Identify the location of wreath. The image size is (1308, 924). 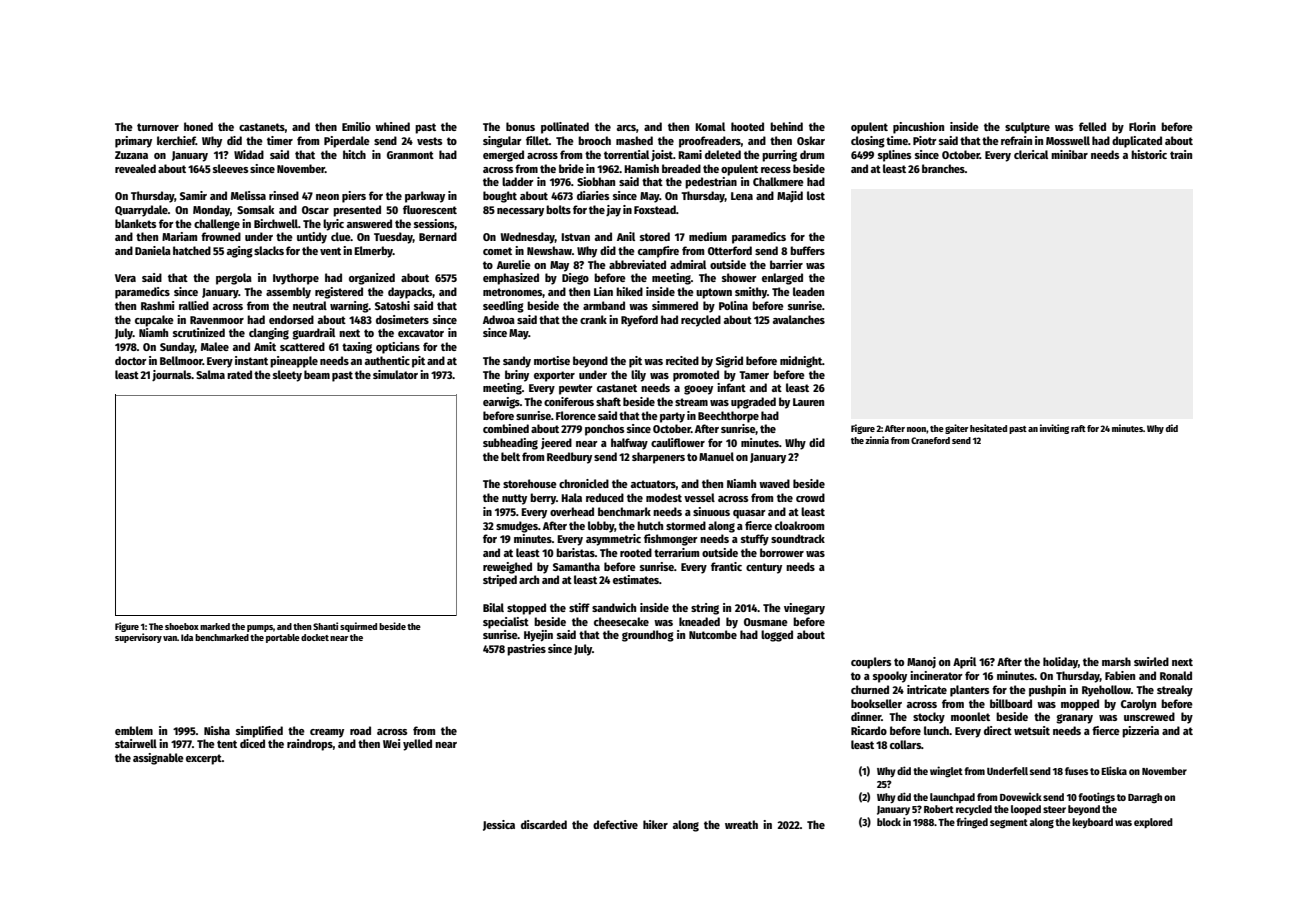
(741, 824).
